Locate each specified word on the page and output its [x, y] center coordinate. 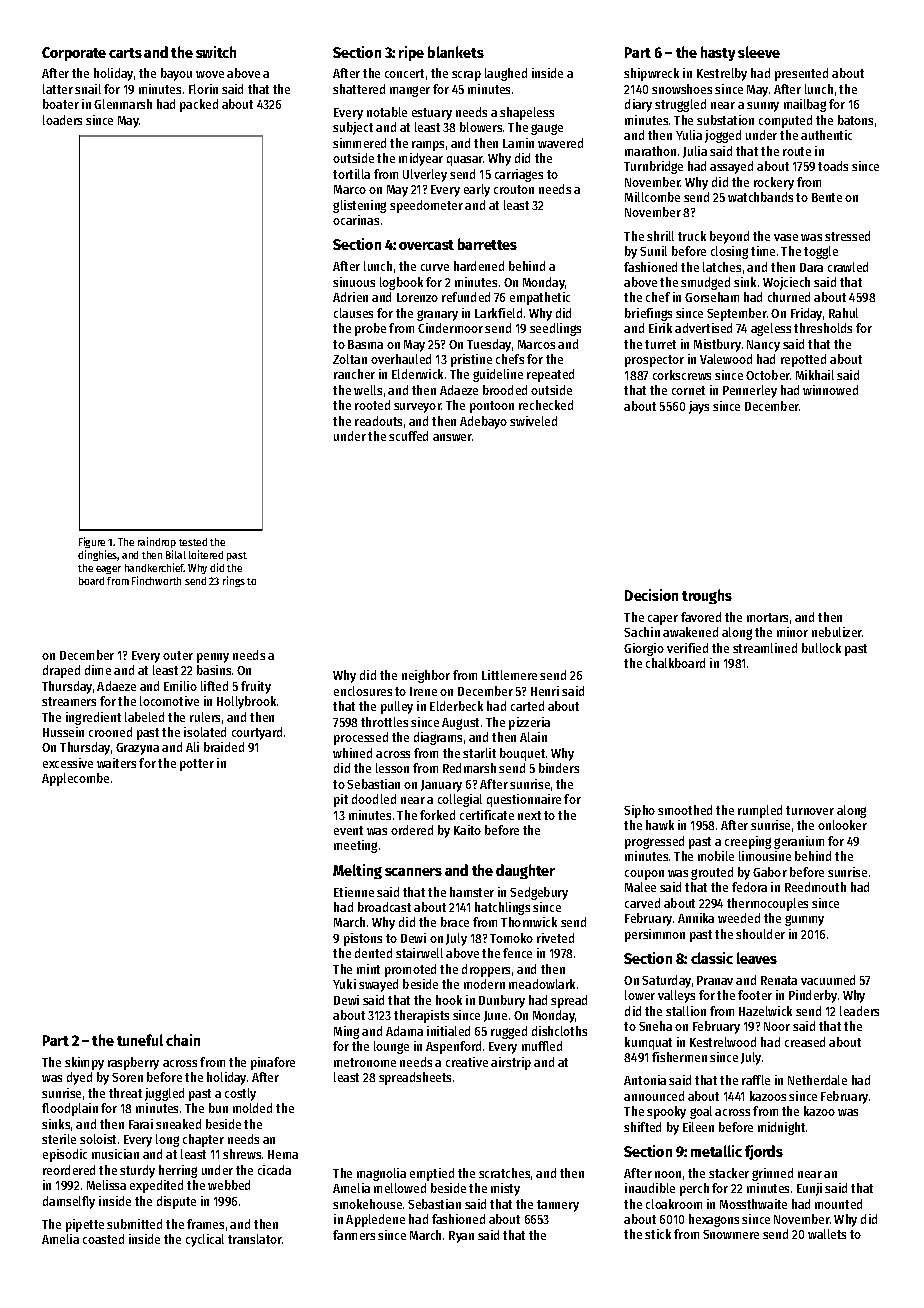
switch [216, 52]
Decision [651, 595]
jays [699, 407]
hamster [472, 892]
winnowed [830, 390]
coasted [103, 1239]
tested [193, 542]
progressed [654, 842]
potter [197, 765]
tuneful [140, 1040]
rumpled [760, 811]
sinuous [354, 282]
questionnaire [524, 800]
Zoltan [350, 359]
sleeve [759, 52]
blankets [456, 52]
